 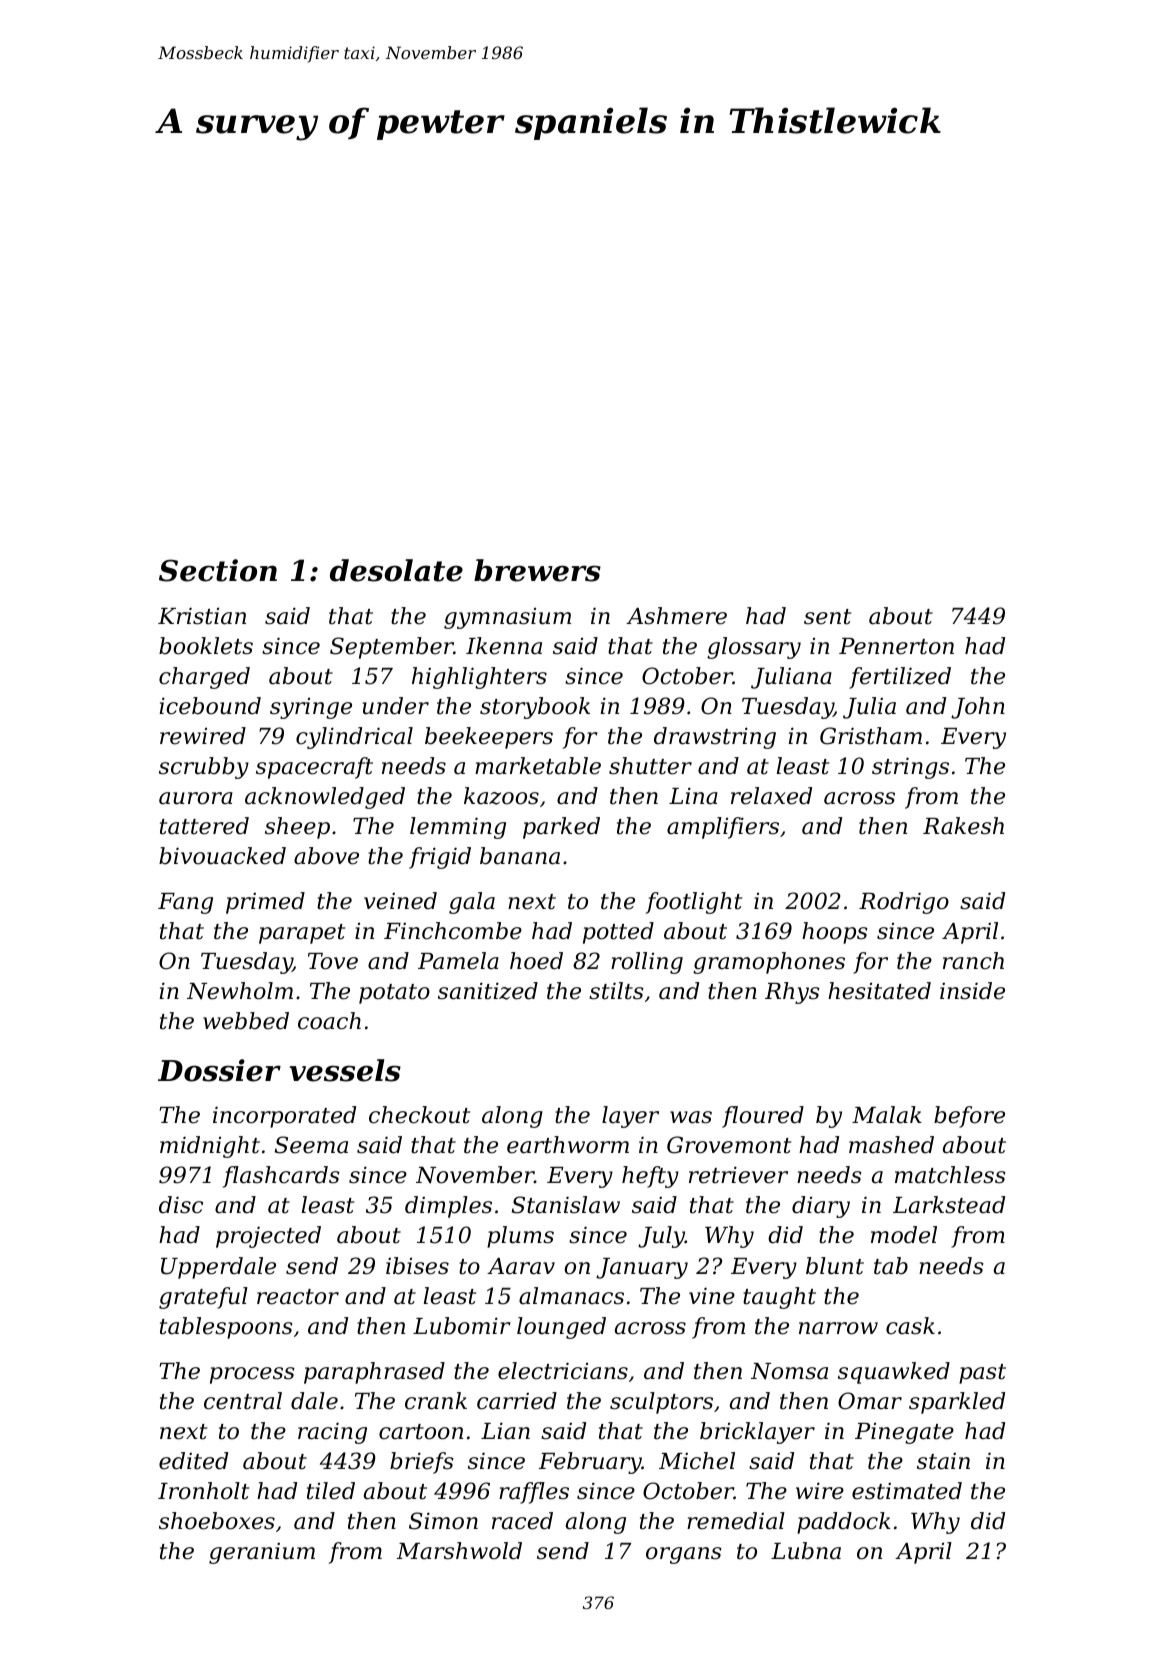 What do you see at coordinates (879, 991) in the screenshot?
I see `hesitated` at bounding box center [879, 991].
